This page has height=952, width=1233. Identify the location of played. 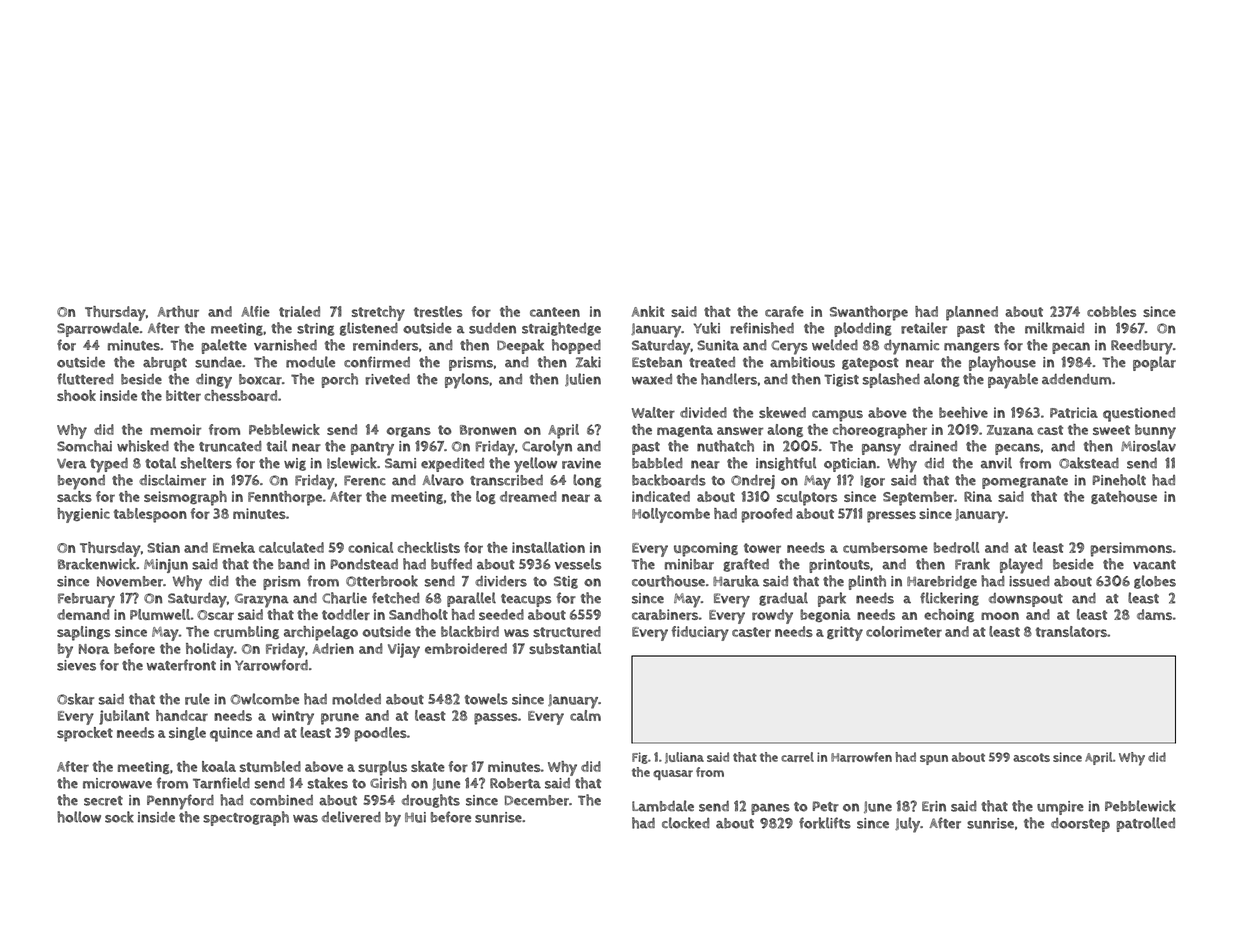
(1021, 566).
